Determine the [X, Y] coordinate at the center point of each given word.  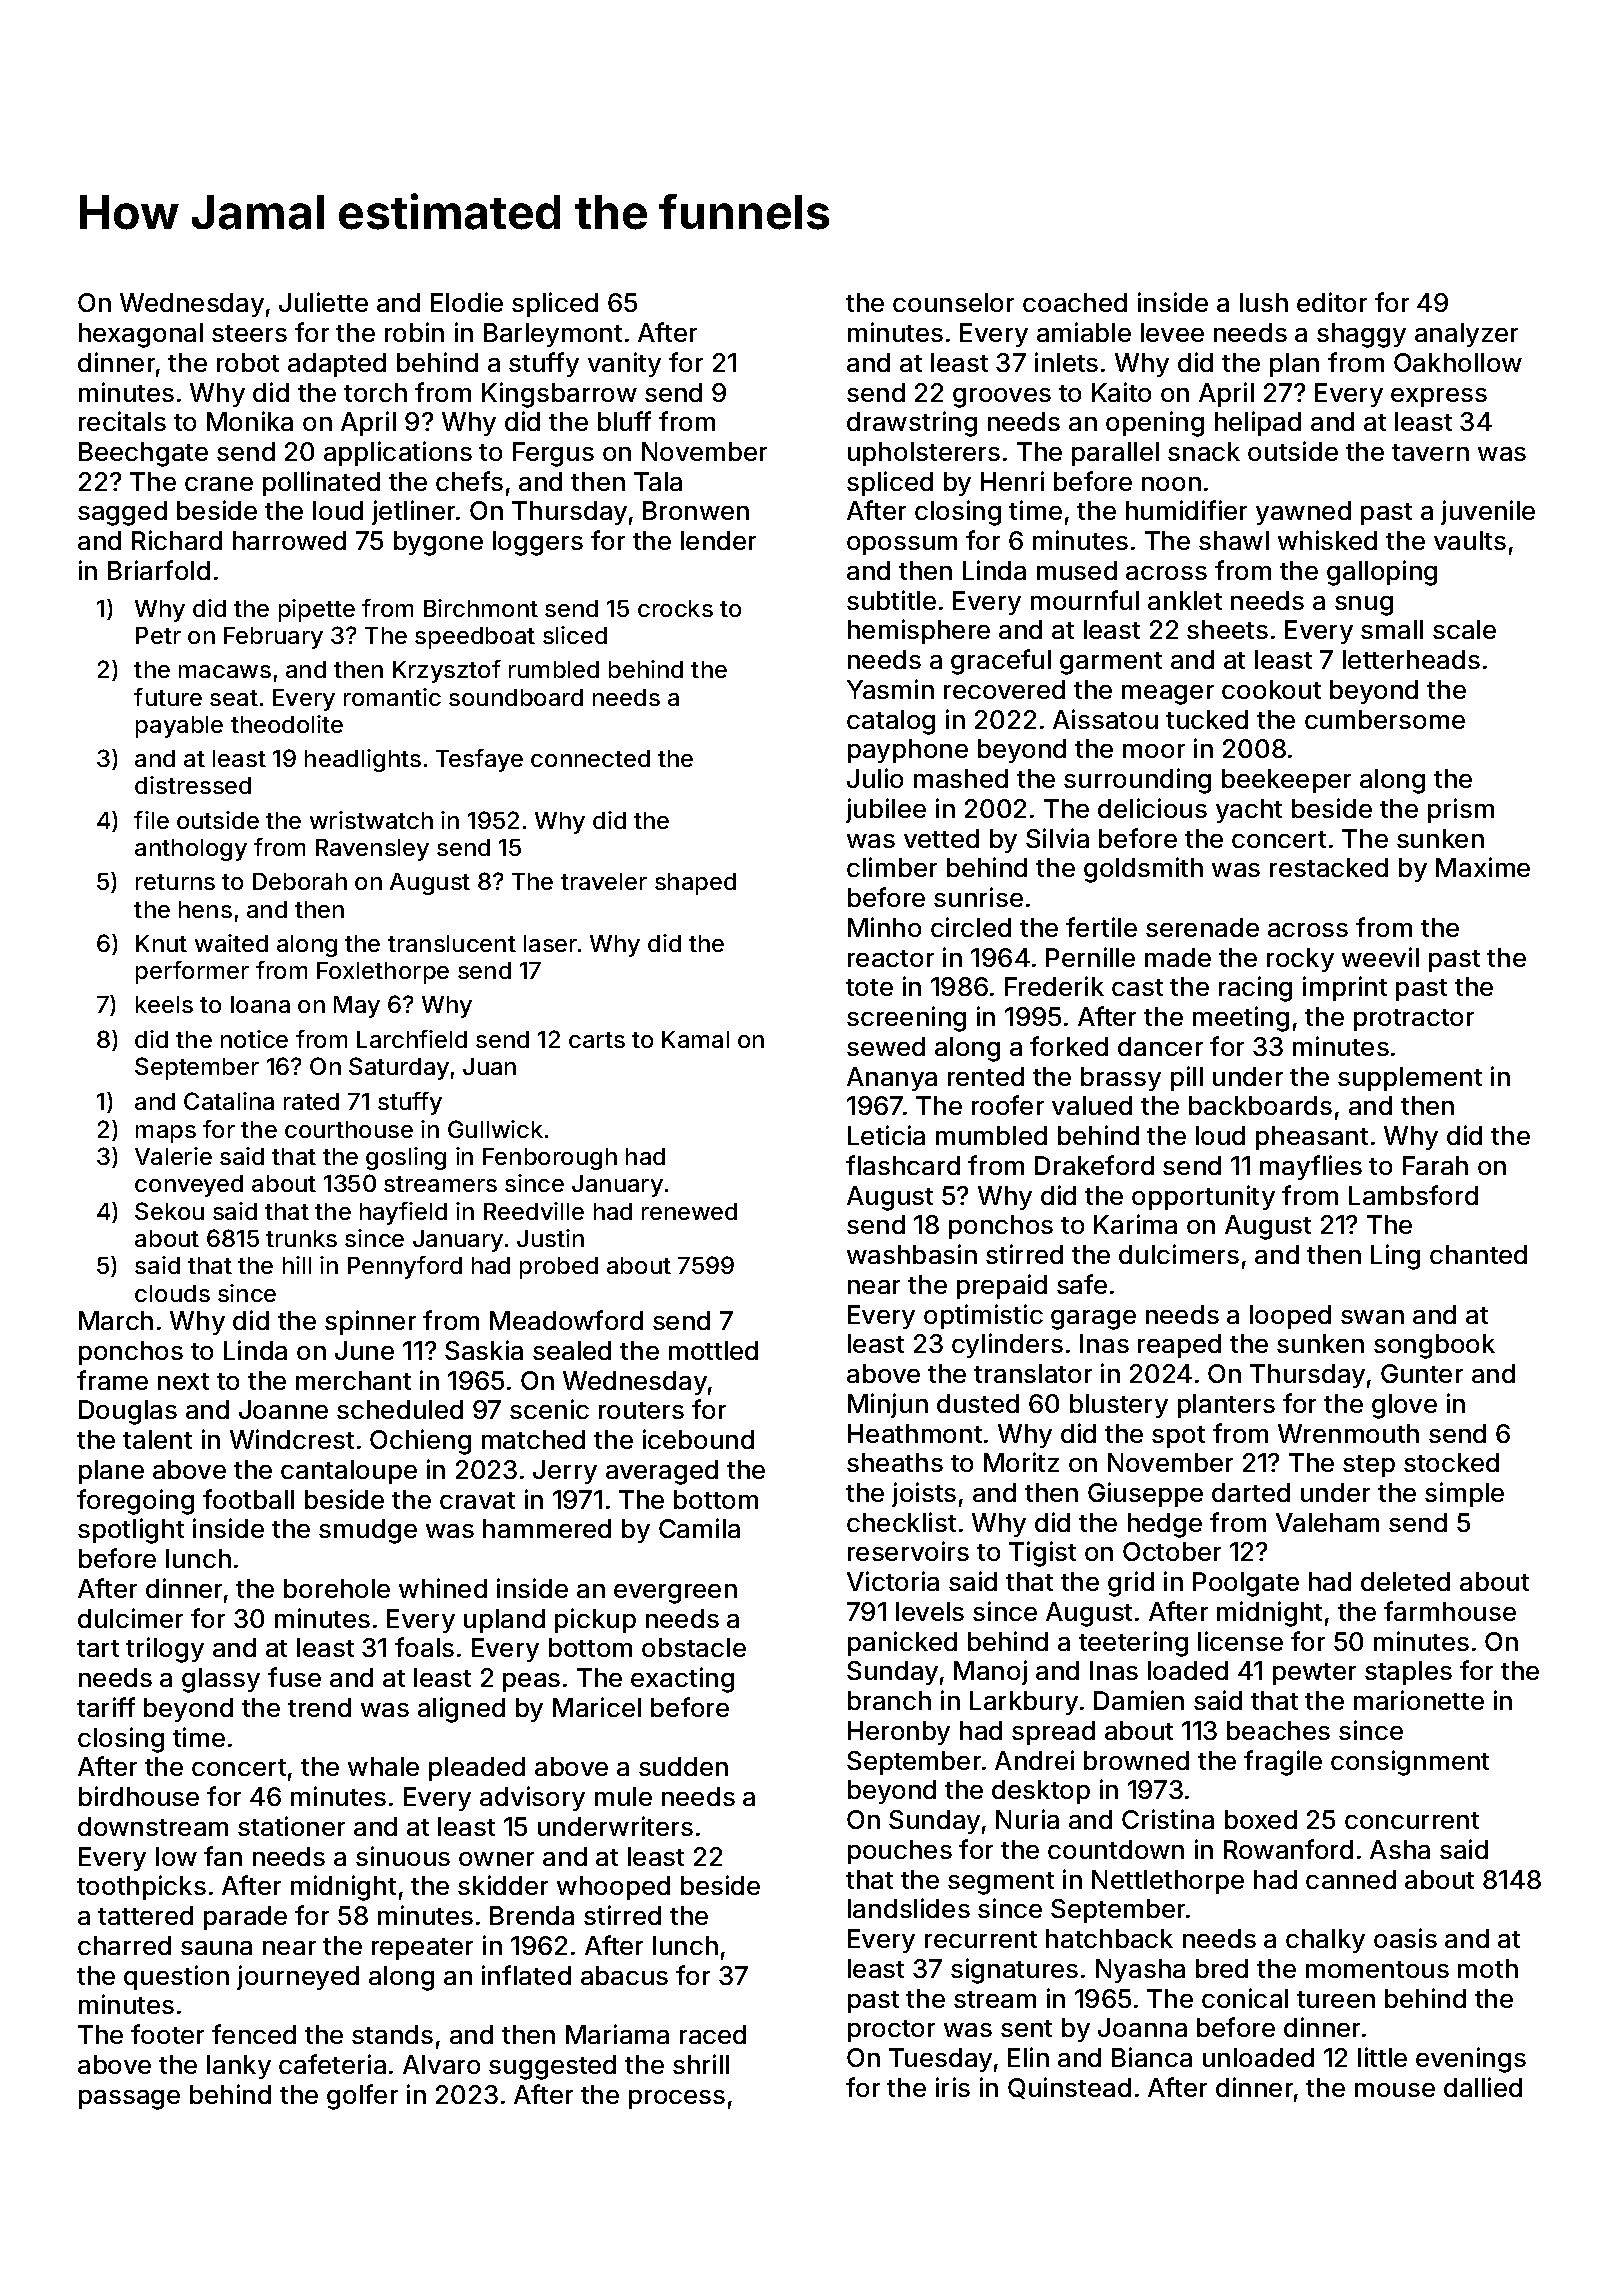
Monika [250, 421]
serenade [1202, 927]
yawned [1303, 513]
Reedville [534, 1211]
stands [392, 2034]
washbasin [912, 1254]
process [677, 2099]
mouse [1395, 2090]
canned [1351, 1879]
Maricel [597, 1707]
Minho [884, 927]
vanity [624, 364]
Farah [1435, 1165]
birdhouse [139, 1796]
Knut [161, 943]
